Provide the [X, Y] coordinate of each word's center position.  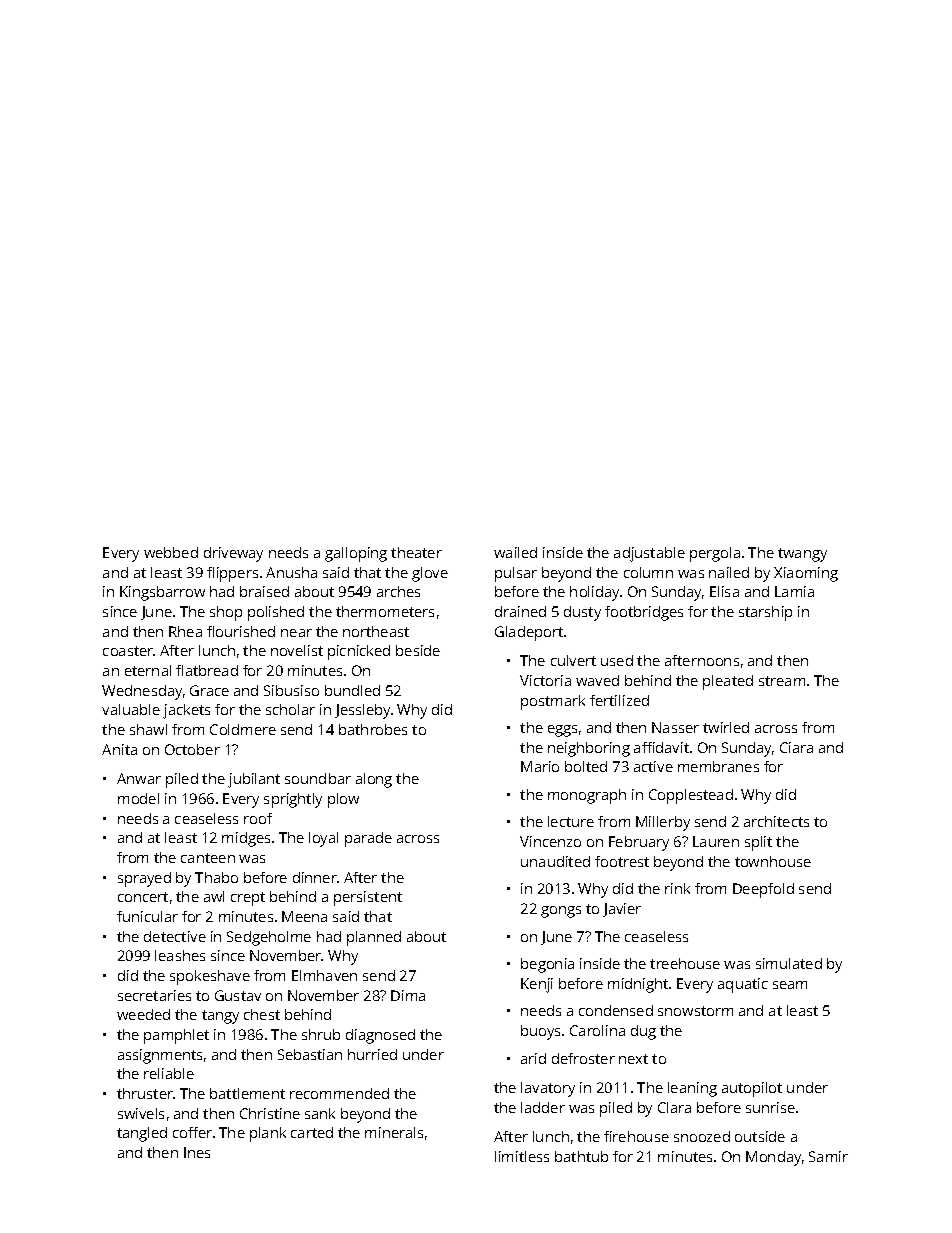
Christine [270, 1113]
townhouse [773, 861]
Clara [674, 1107]
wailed [515, 552]
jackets [186, 711]
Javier [622, 910]
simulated [789, 963]
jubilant [254, 780]
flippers [232, 574]
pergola [715, 554]
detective [175, 936]
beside [418, 650]
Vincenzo [550, 841]
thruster [145, 1093]
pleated [728, 682]
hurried [372, 1054]
